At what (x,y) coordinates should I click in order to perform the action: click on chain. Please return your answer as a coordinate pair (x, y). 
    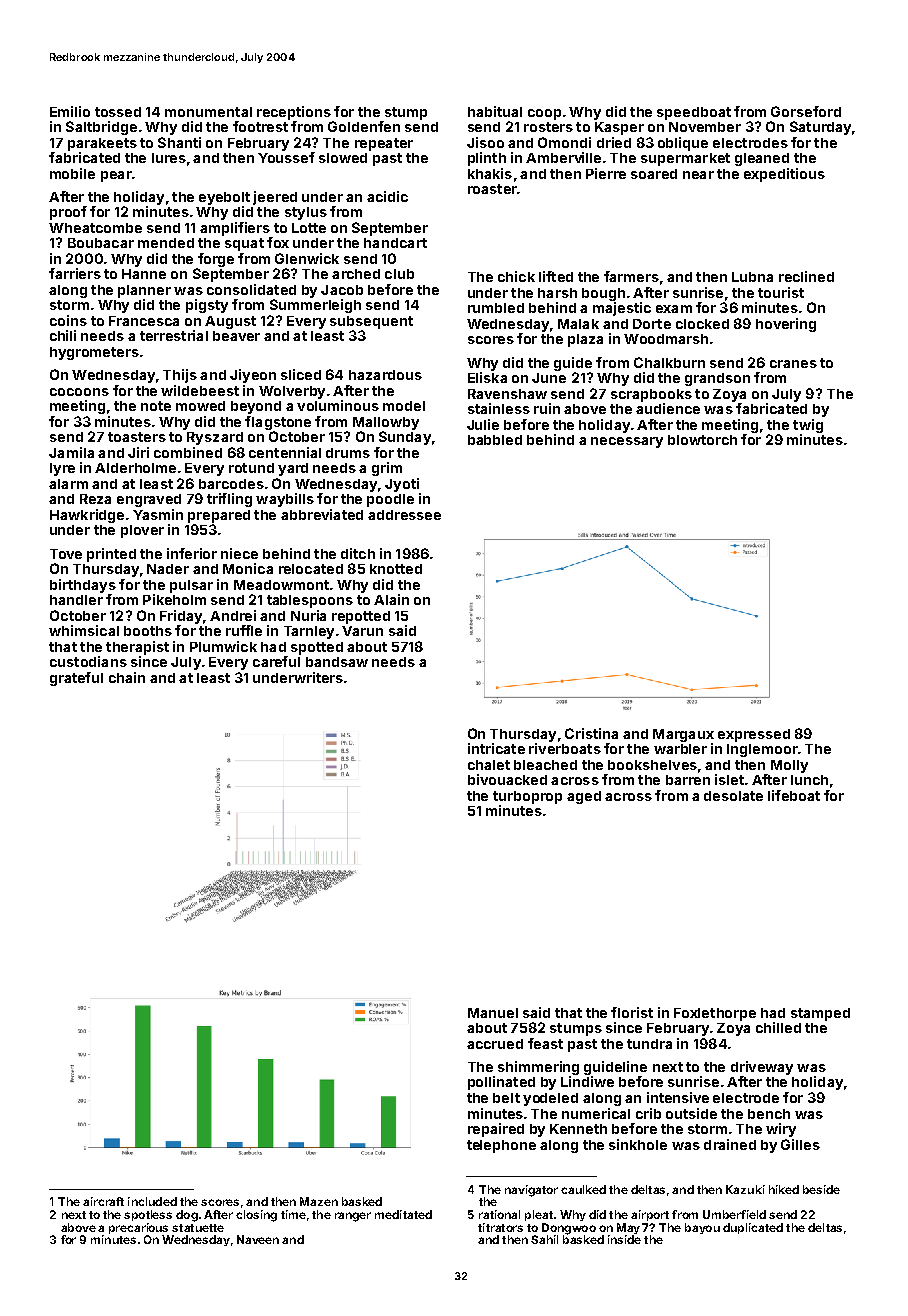
    Looking at the image, I should click on (127, 677).
